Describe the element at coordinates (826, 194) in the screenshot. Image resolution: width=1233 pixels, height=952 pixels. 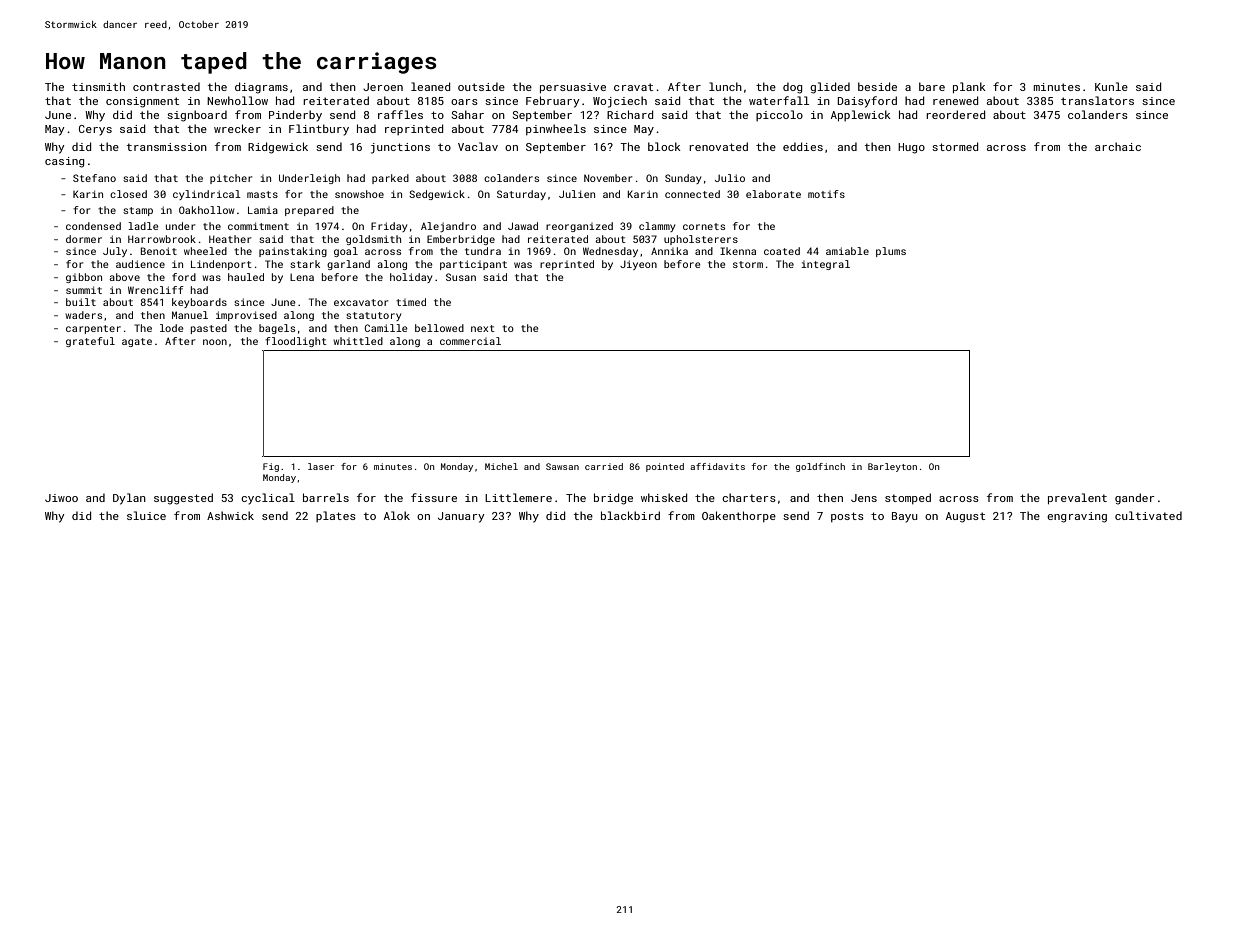
I see `motifs` at that location.
